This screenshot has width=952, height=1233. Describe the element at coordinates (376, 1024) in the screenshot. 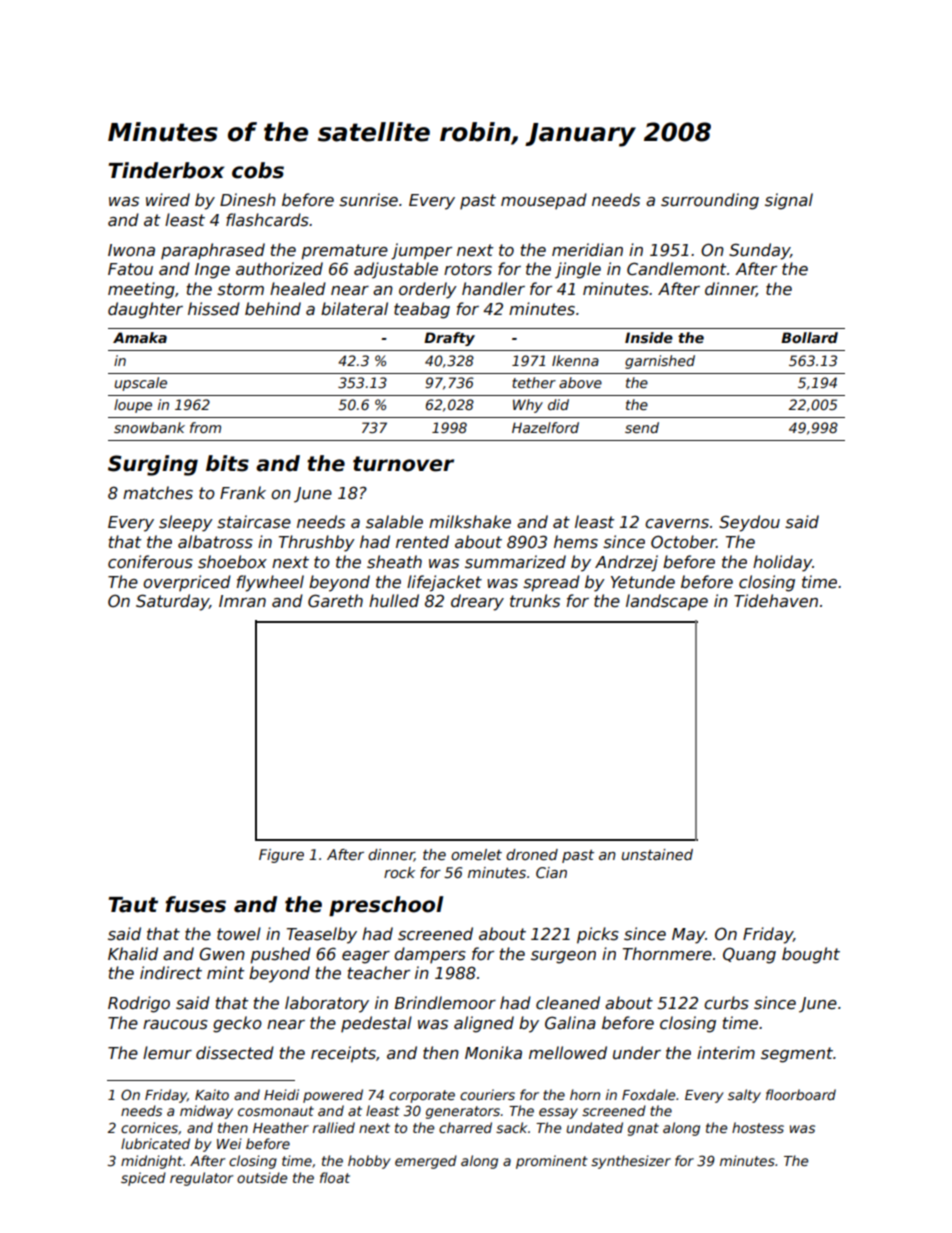

I see `pedestal` at that location.
